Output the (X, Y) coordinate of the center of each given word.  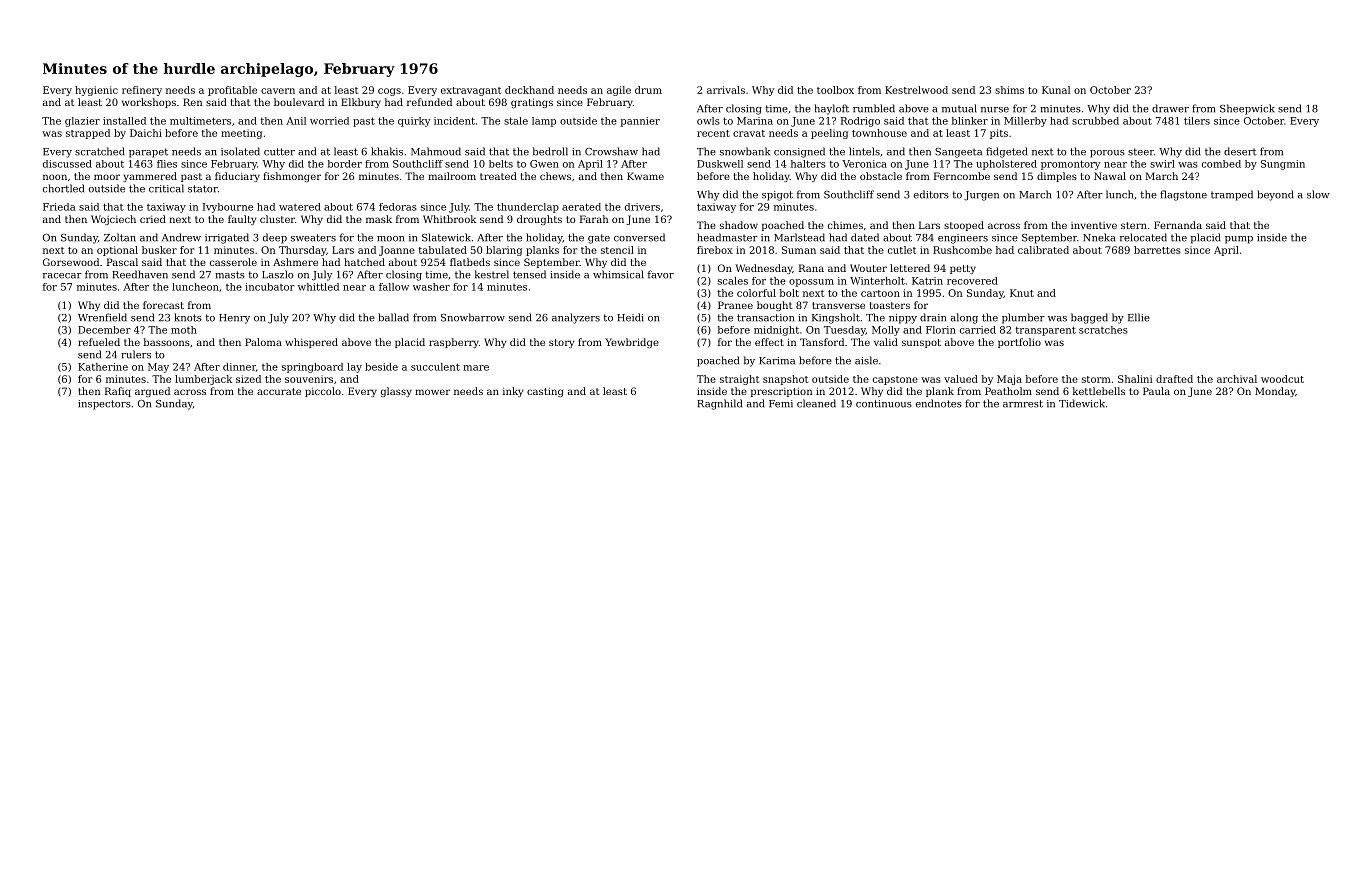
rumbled (874, 108)
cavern (278, 91)
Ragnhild (719, 404)
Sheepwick (1247, 109)
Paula (1156, 391)
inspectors (104, 405)
